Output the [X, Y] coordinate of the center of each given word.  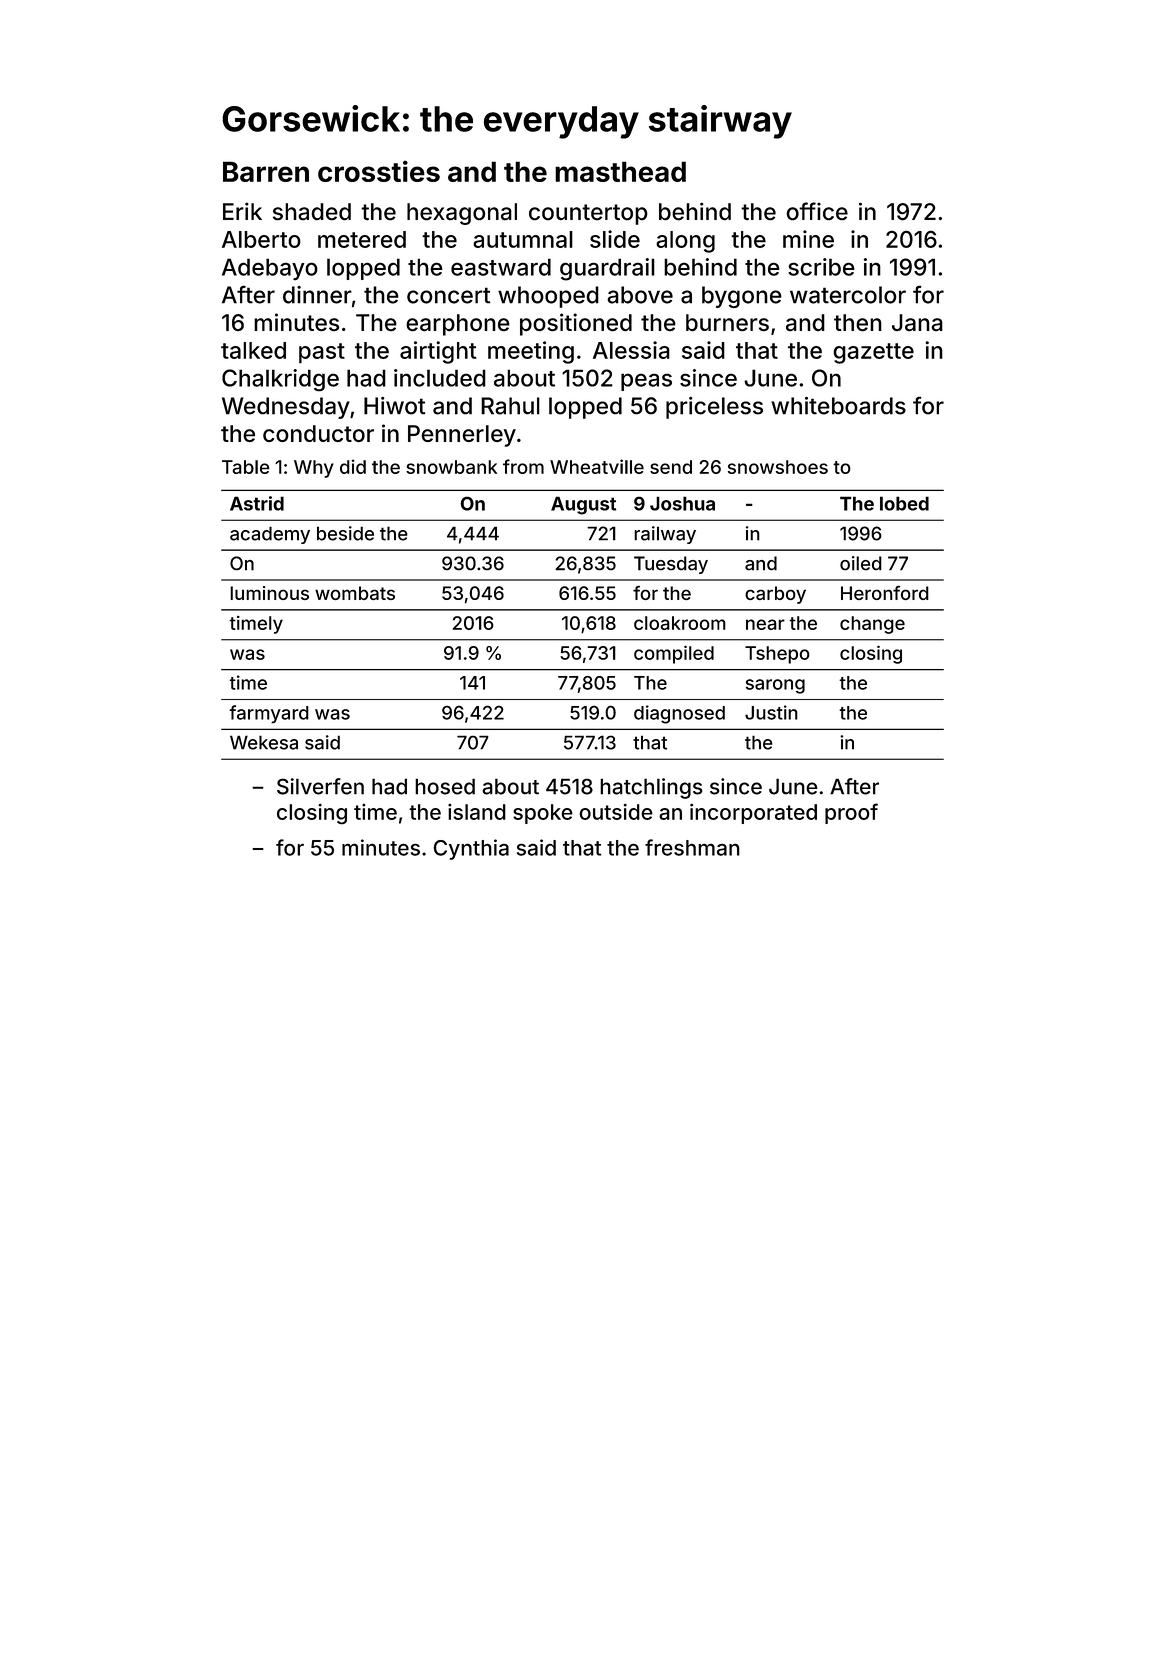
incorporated [753, 813]
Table [246, 467]
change [872, 625]
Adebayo [270, 269]
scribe [821, 267]
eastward [501, 267]
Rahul [510, 406]
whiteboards [838, 406]
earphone [458, 325]
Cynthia [471, 849]
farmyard [269, 714]
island [477, 812]
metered [362, 239]
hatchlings [651, 788]
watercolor [848, 295]
